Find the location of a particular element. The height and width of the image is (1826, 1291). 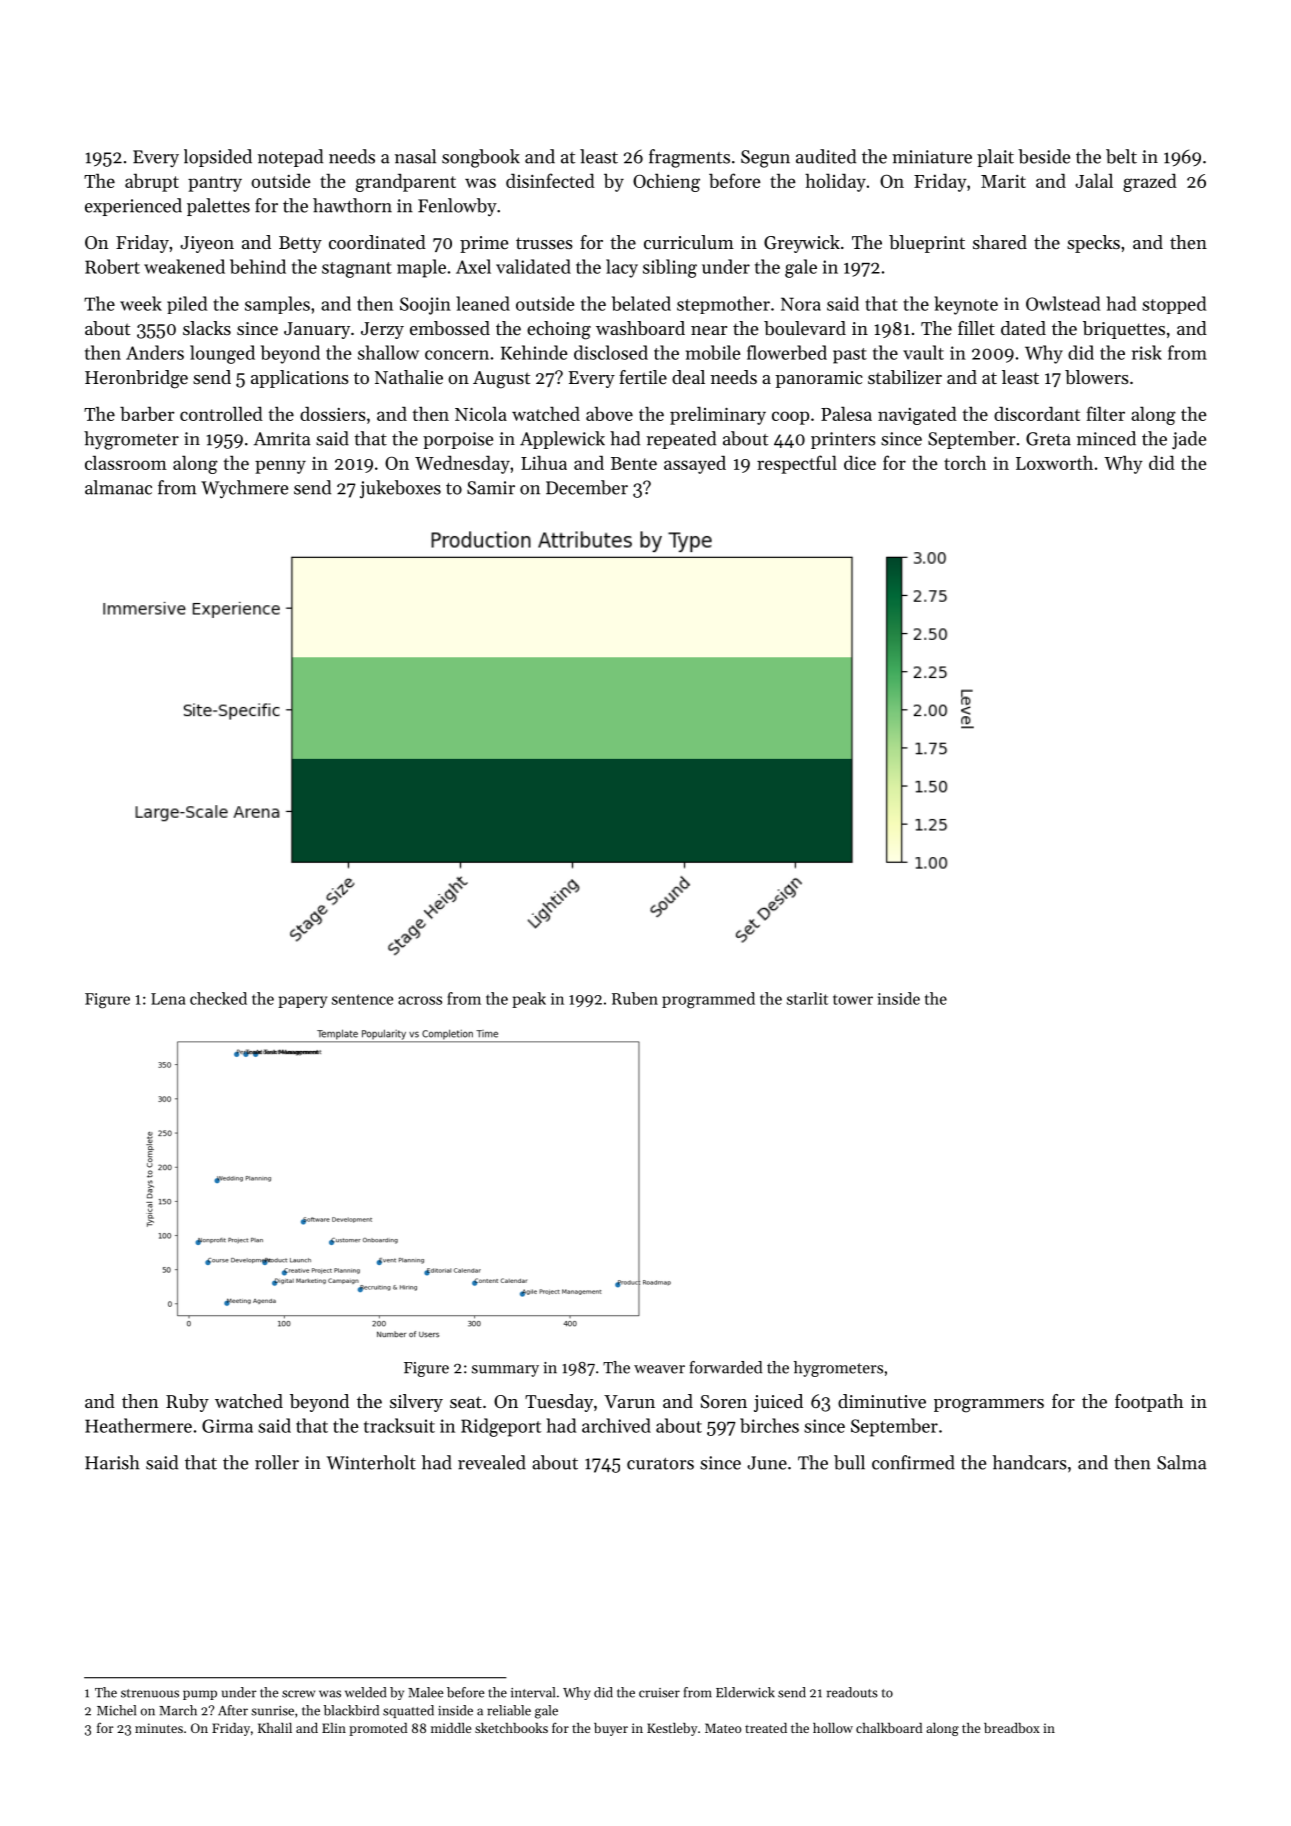

belt is located at coordinates (1121, 156).
